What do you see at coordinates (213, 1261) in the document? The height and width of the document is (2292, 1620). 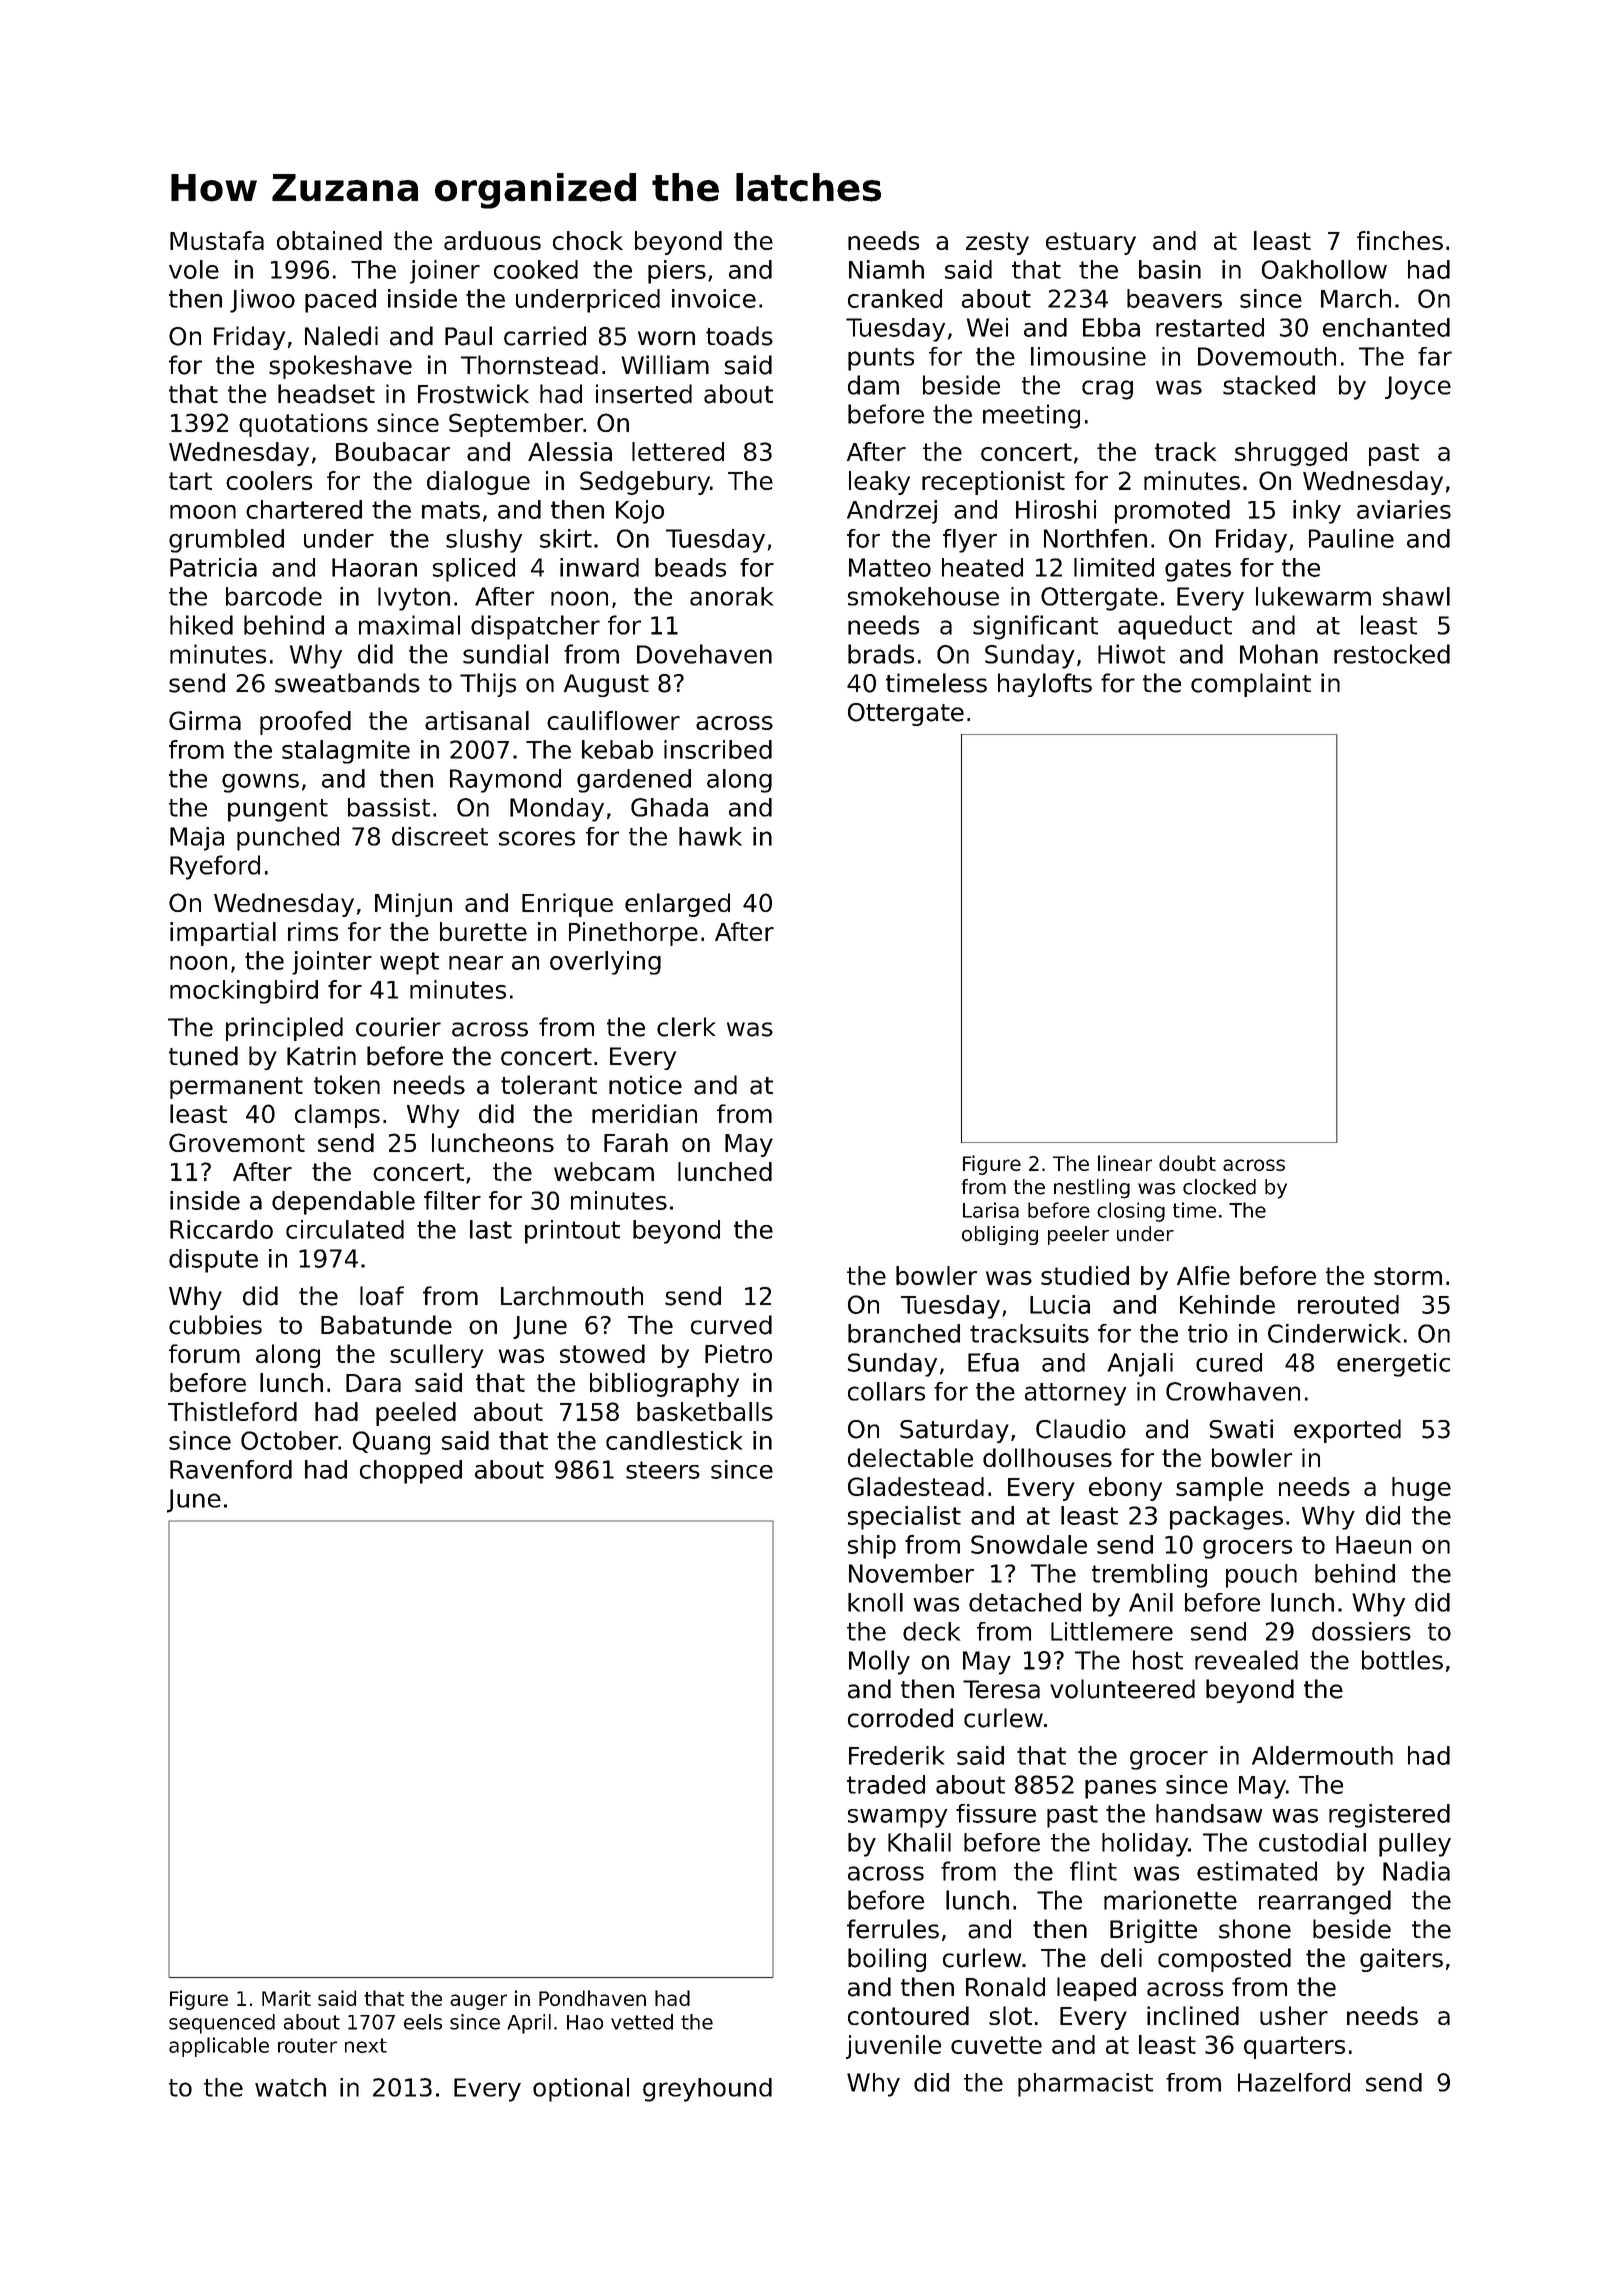 I see `dispute` at bounding box center [213, 1261].
